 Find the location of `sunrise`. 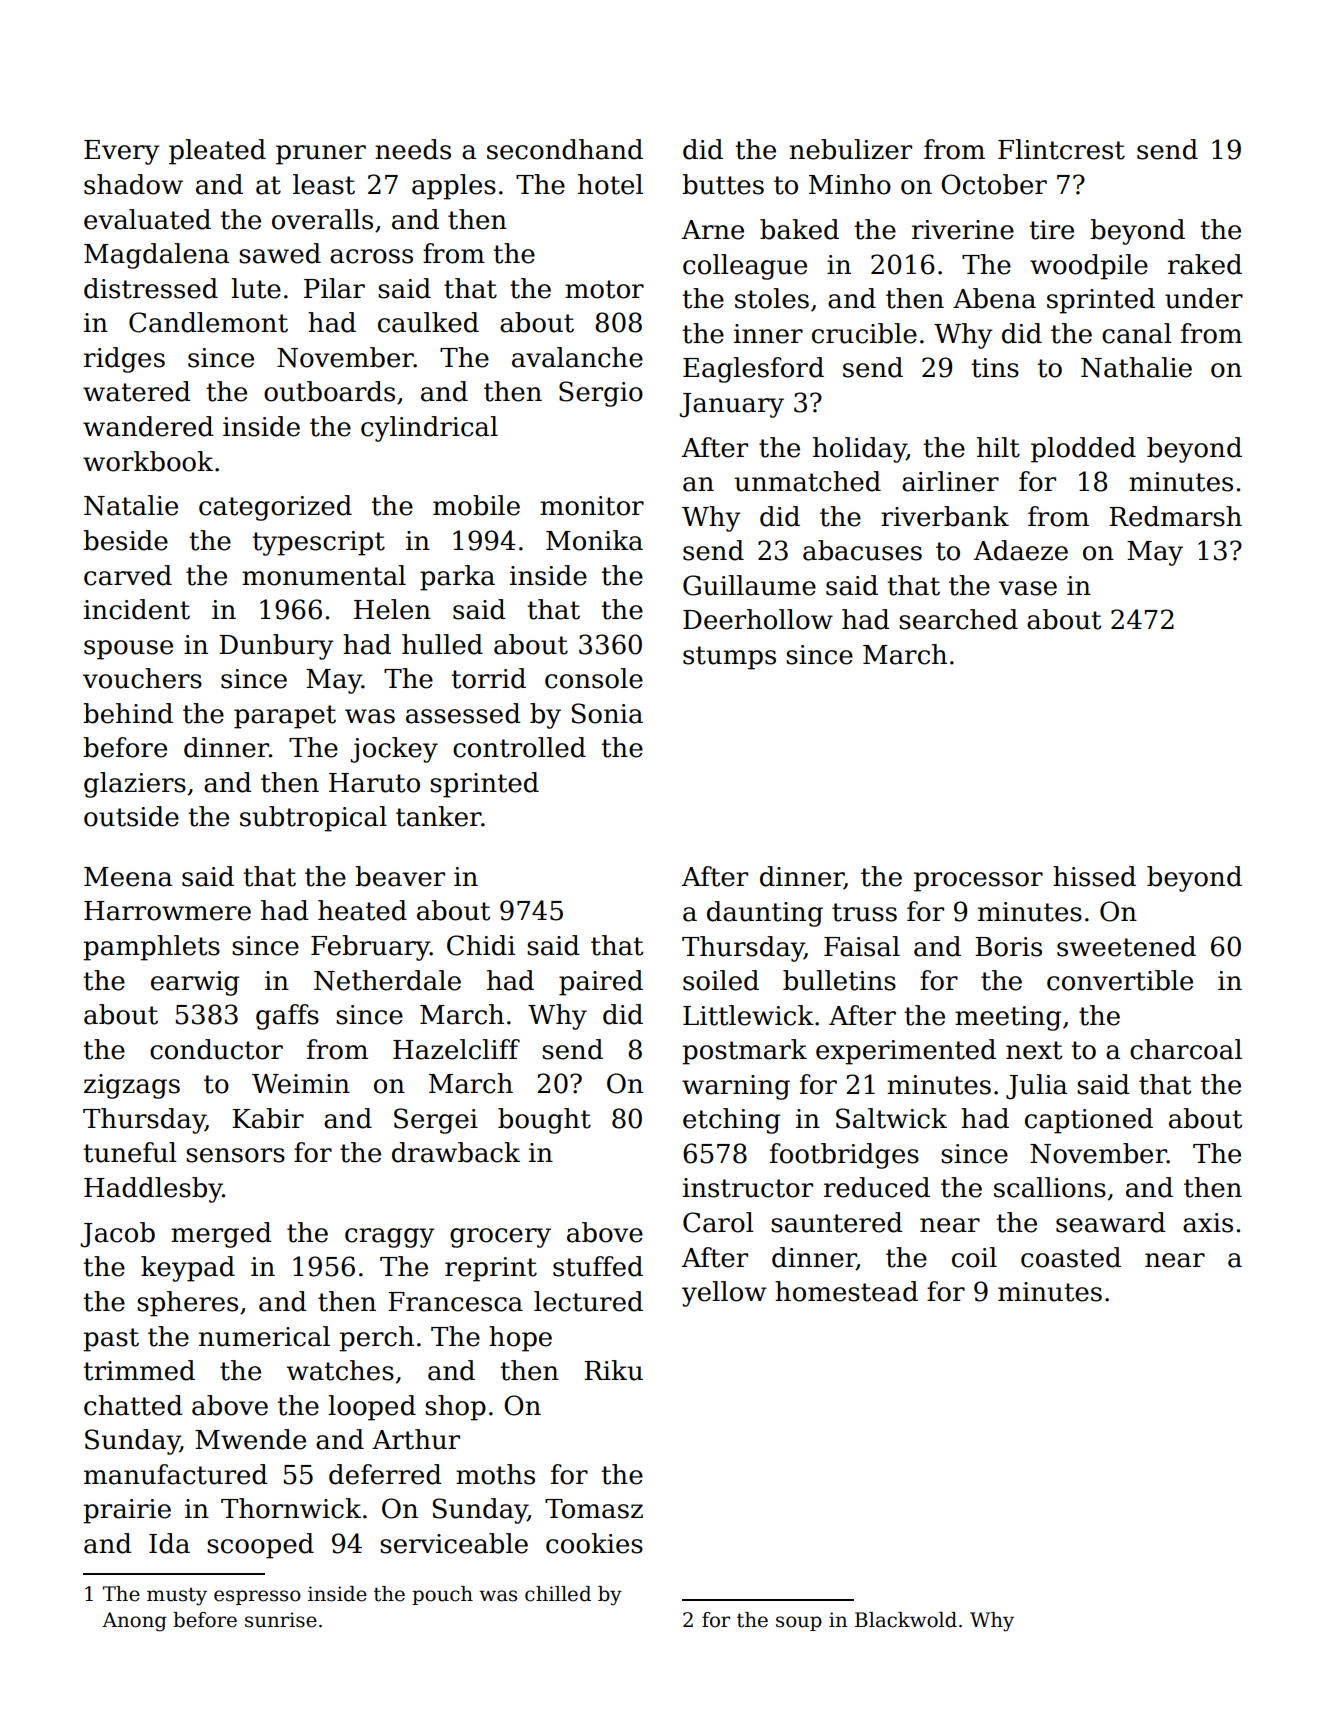

sunrise is located at coordinates (281, 1620).
